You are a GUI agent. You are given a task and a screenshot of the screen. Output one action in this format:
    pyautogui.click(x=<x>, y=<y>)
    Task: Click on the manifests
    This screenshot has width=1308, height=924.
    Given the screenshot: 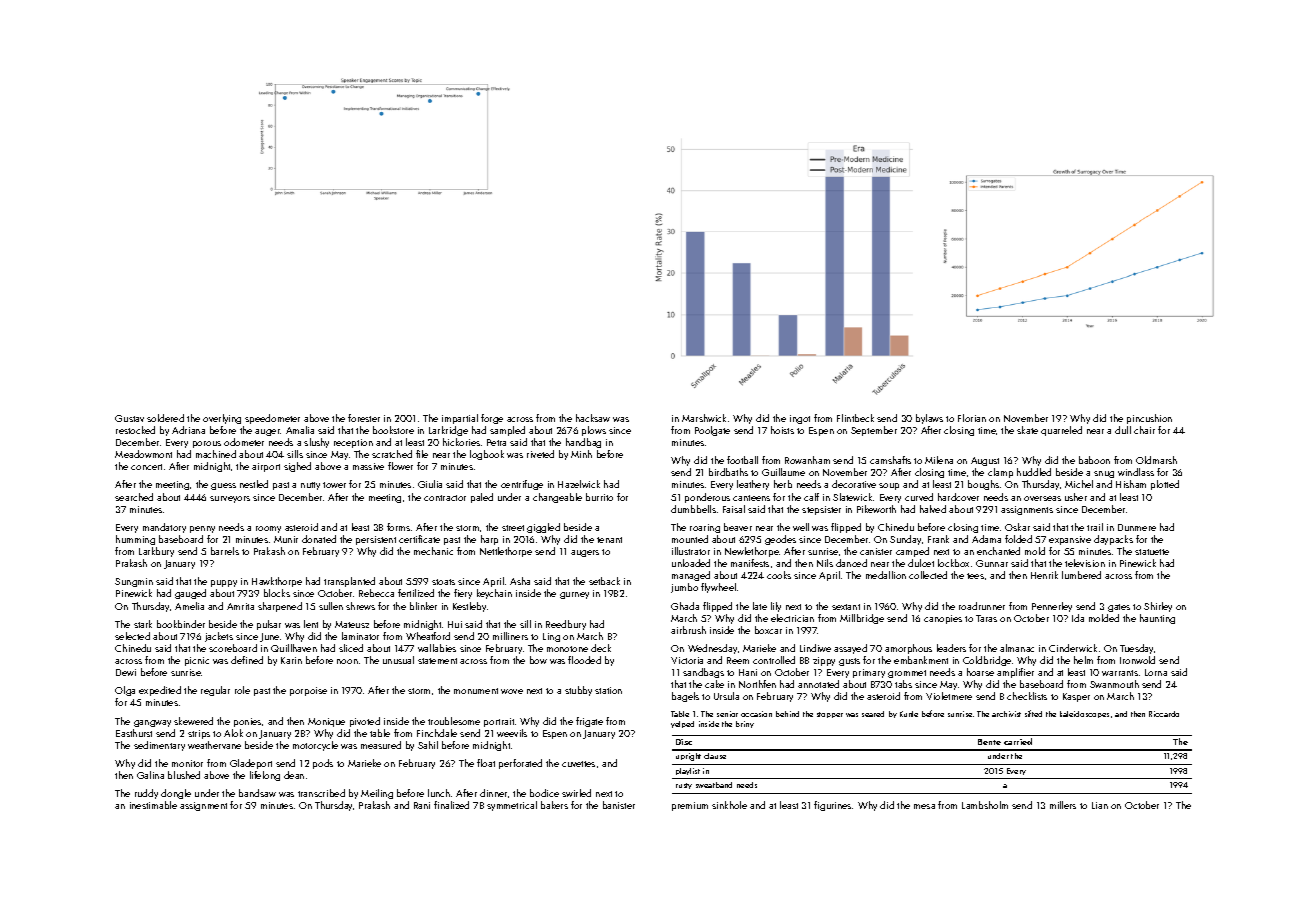 What is the action you would take?
    pyautogui.click(x=750, y=563)
